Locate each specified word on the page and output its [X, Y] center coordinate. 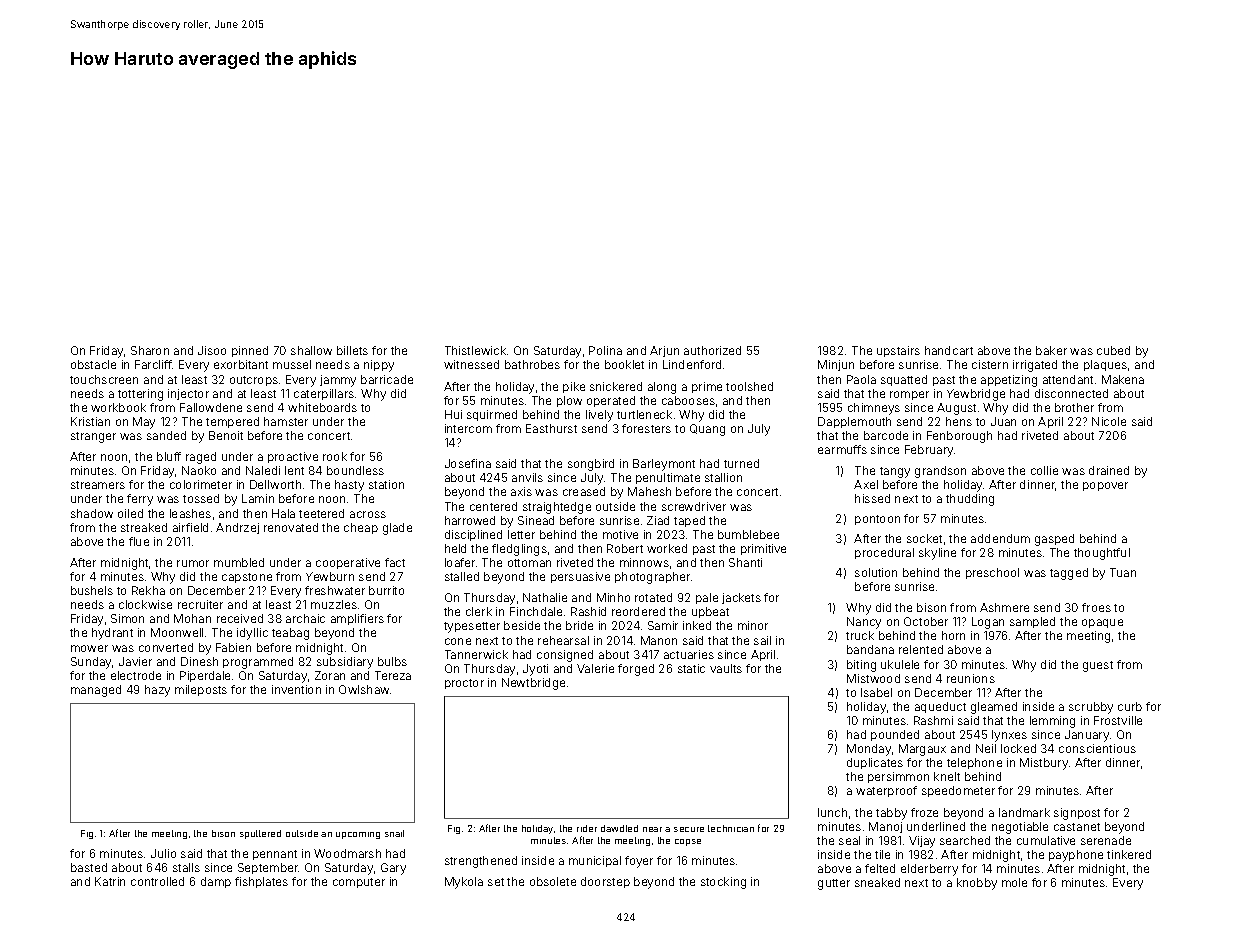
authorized [712, 350]
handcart [949, 350]
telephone [974, 763]
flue [139, 541]
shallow [311, 350]
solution [876, 572]
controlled [157, 881]
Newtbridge [533, 684]
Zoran [330, 675]
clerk [479, 611]
